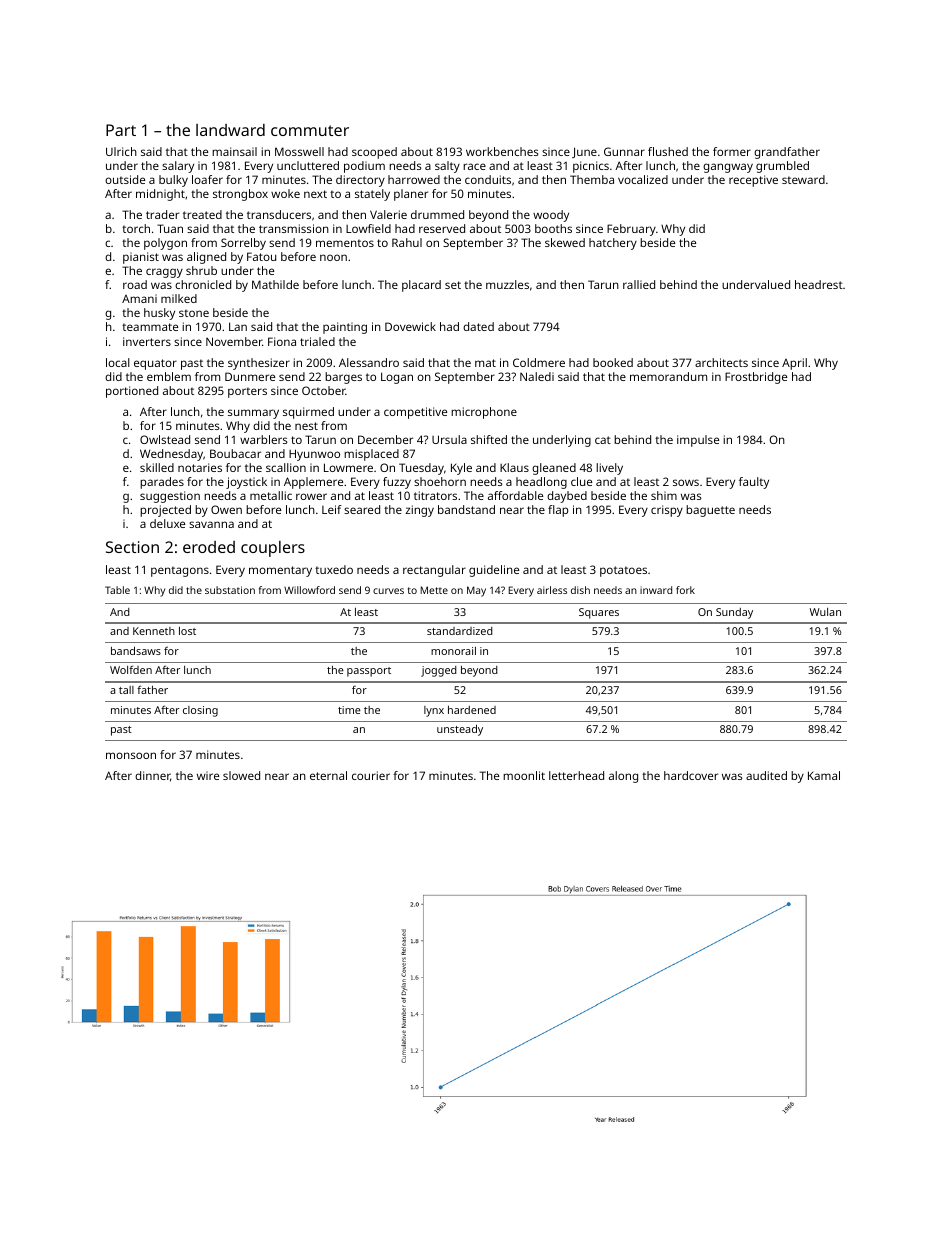  What do you see at coordinates (208, 775) in the image?
I see `wire` at bounding box center [208, 775].
